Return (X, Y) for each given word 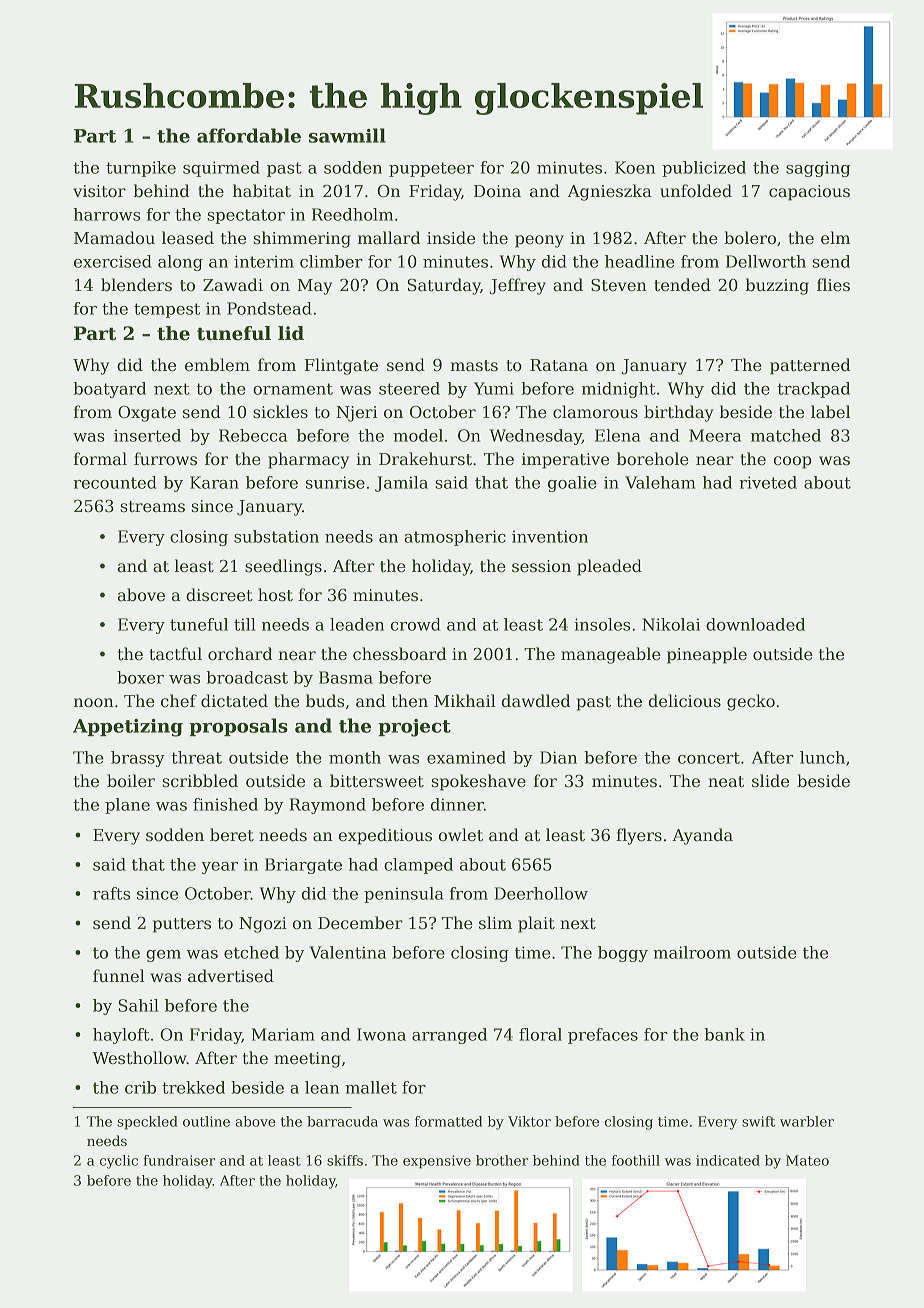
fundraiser (179, 1160)
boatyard (109, 390)
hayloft (121, 1036)
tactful (175, 654)
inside (451, 238)
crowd (416, 624)
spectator (246, 216)
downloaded (755, 624)
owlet (461, 835)
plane (127, 806)
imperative (565, 461)
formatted (449, 1121)
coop (793, 462)
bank (724, 1034)
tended (682, 285)
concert (709, 758)
